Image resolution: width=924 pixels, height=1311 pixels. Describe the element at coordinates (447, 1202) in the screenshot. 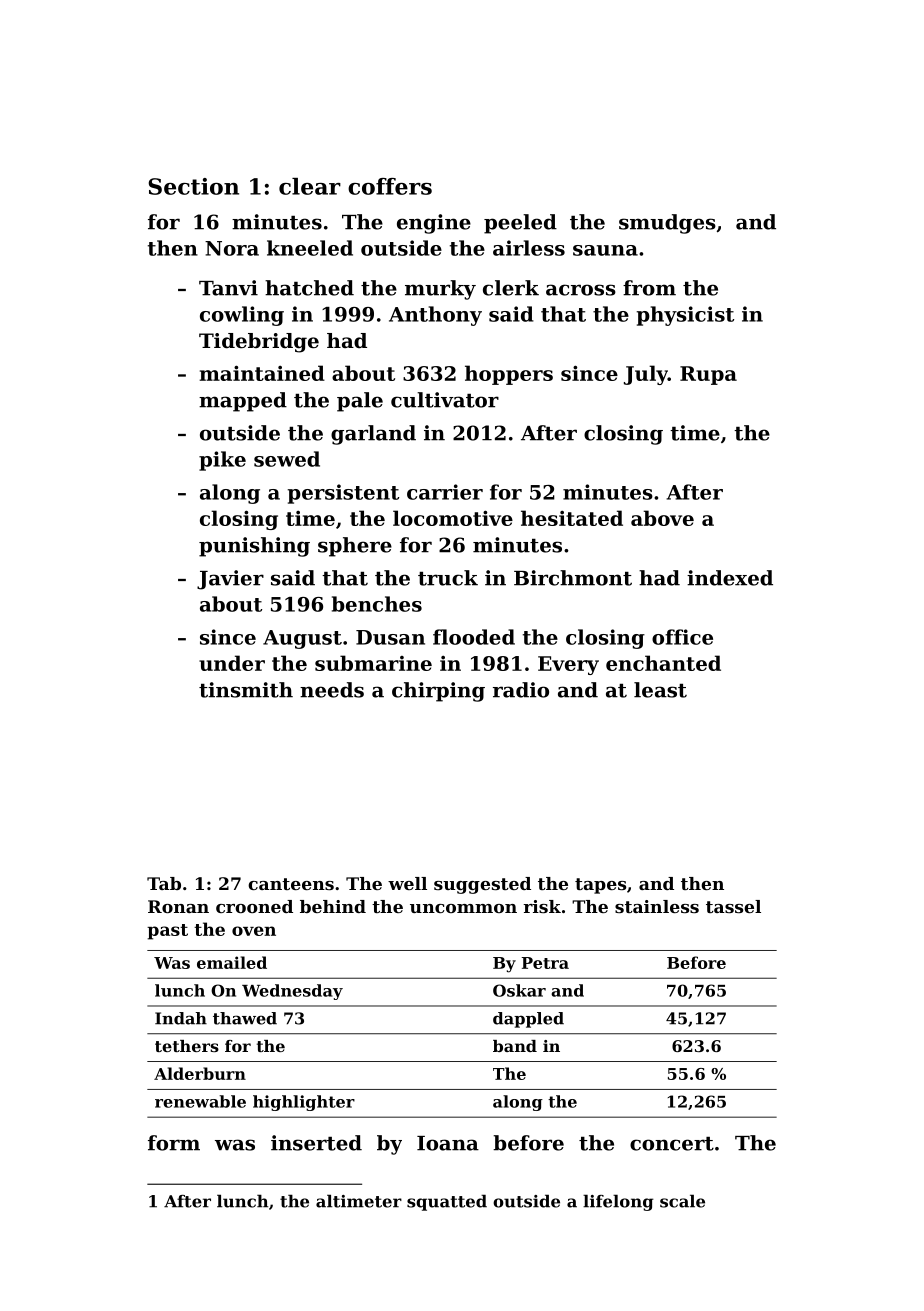

I see `squatted` at that location.
